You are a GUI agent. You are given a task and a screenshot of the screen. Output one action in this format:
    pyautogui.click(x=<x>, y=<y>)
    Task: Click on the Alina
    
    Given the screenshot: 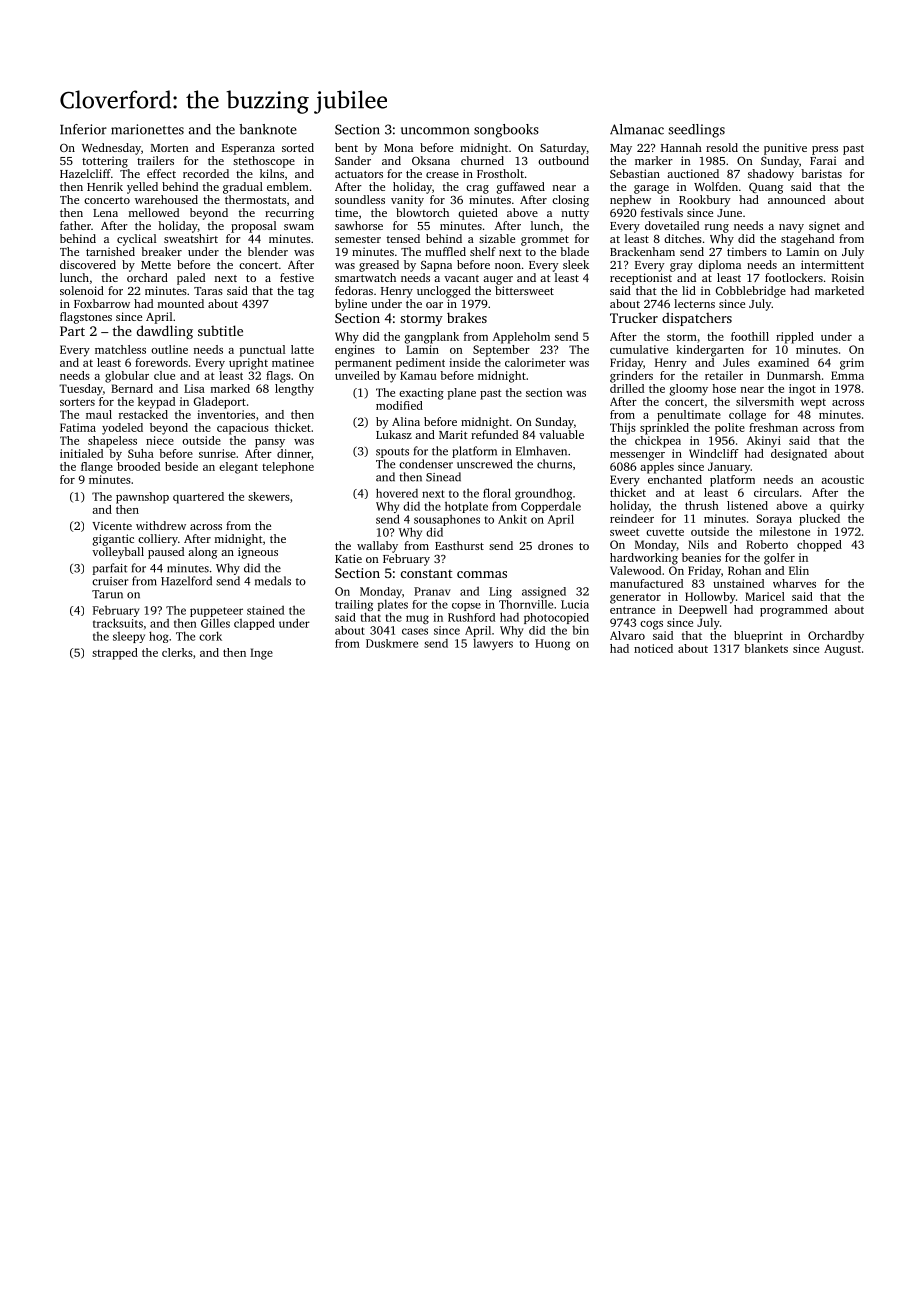 What is the action you would take?
    pyautogui.click(x=406, y=421)
